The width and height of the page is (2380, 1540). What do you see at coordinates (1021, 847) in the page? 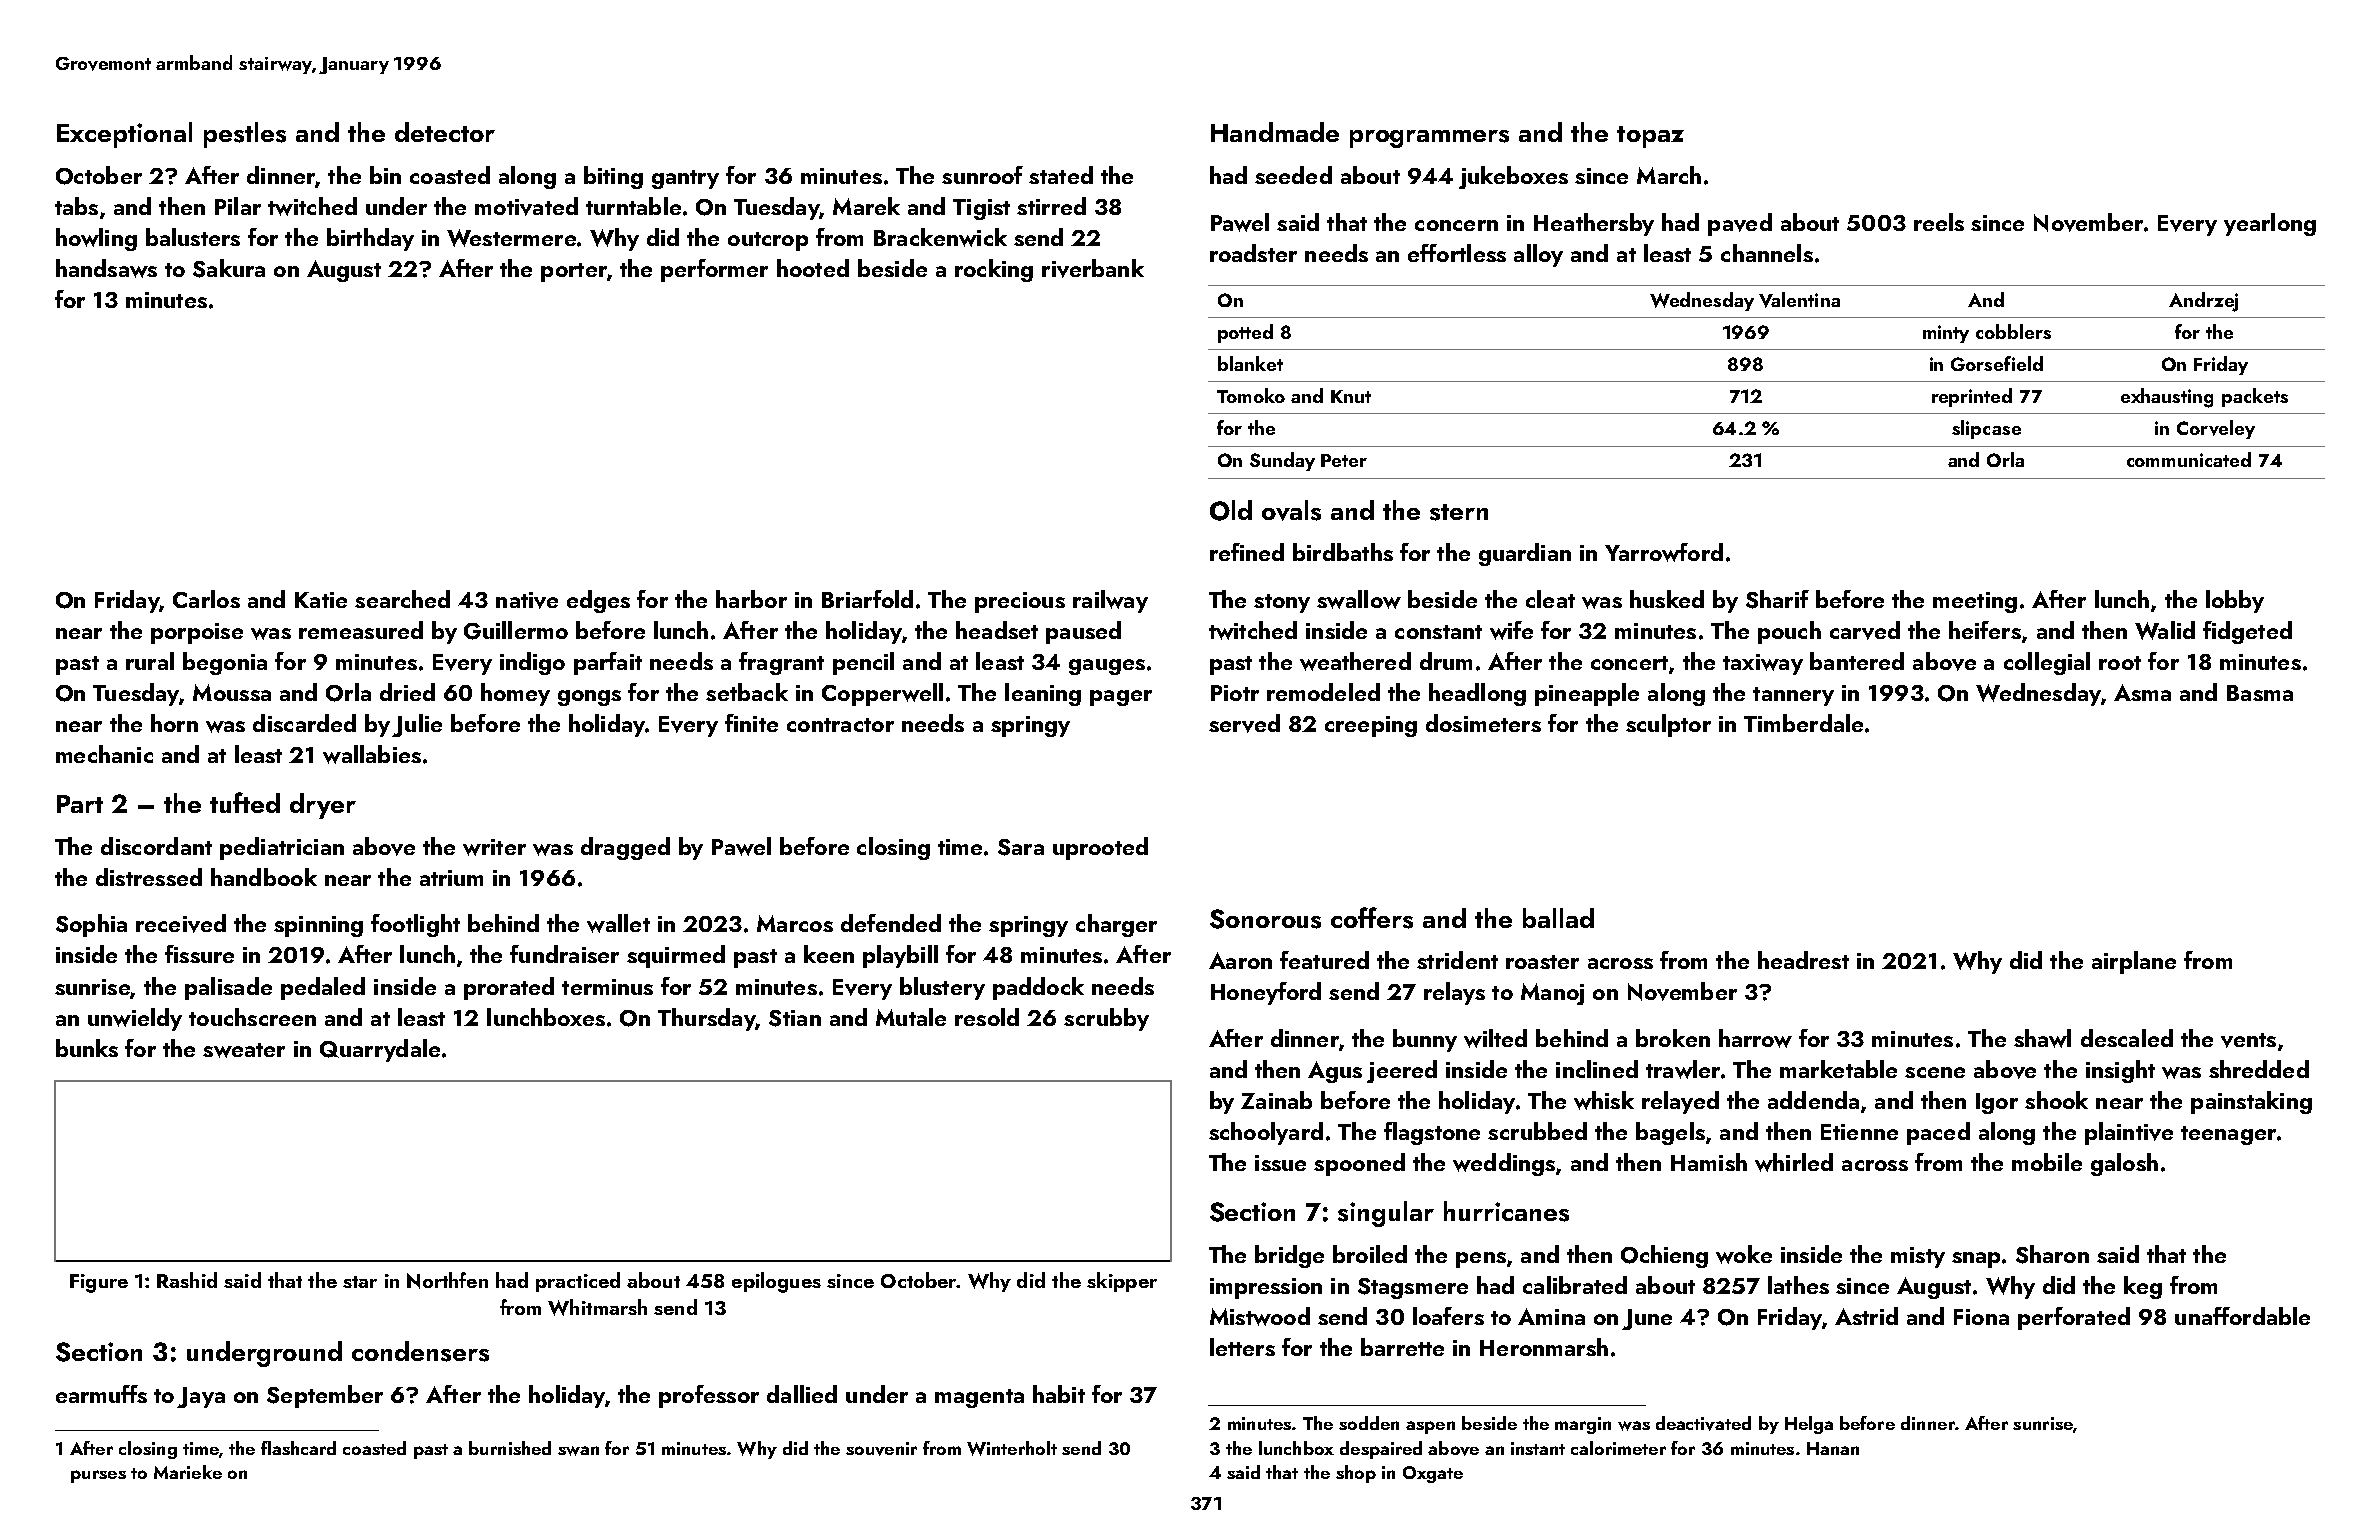
I see `Sara` at bounding box center [1021, 847].
